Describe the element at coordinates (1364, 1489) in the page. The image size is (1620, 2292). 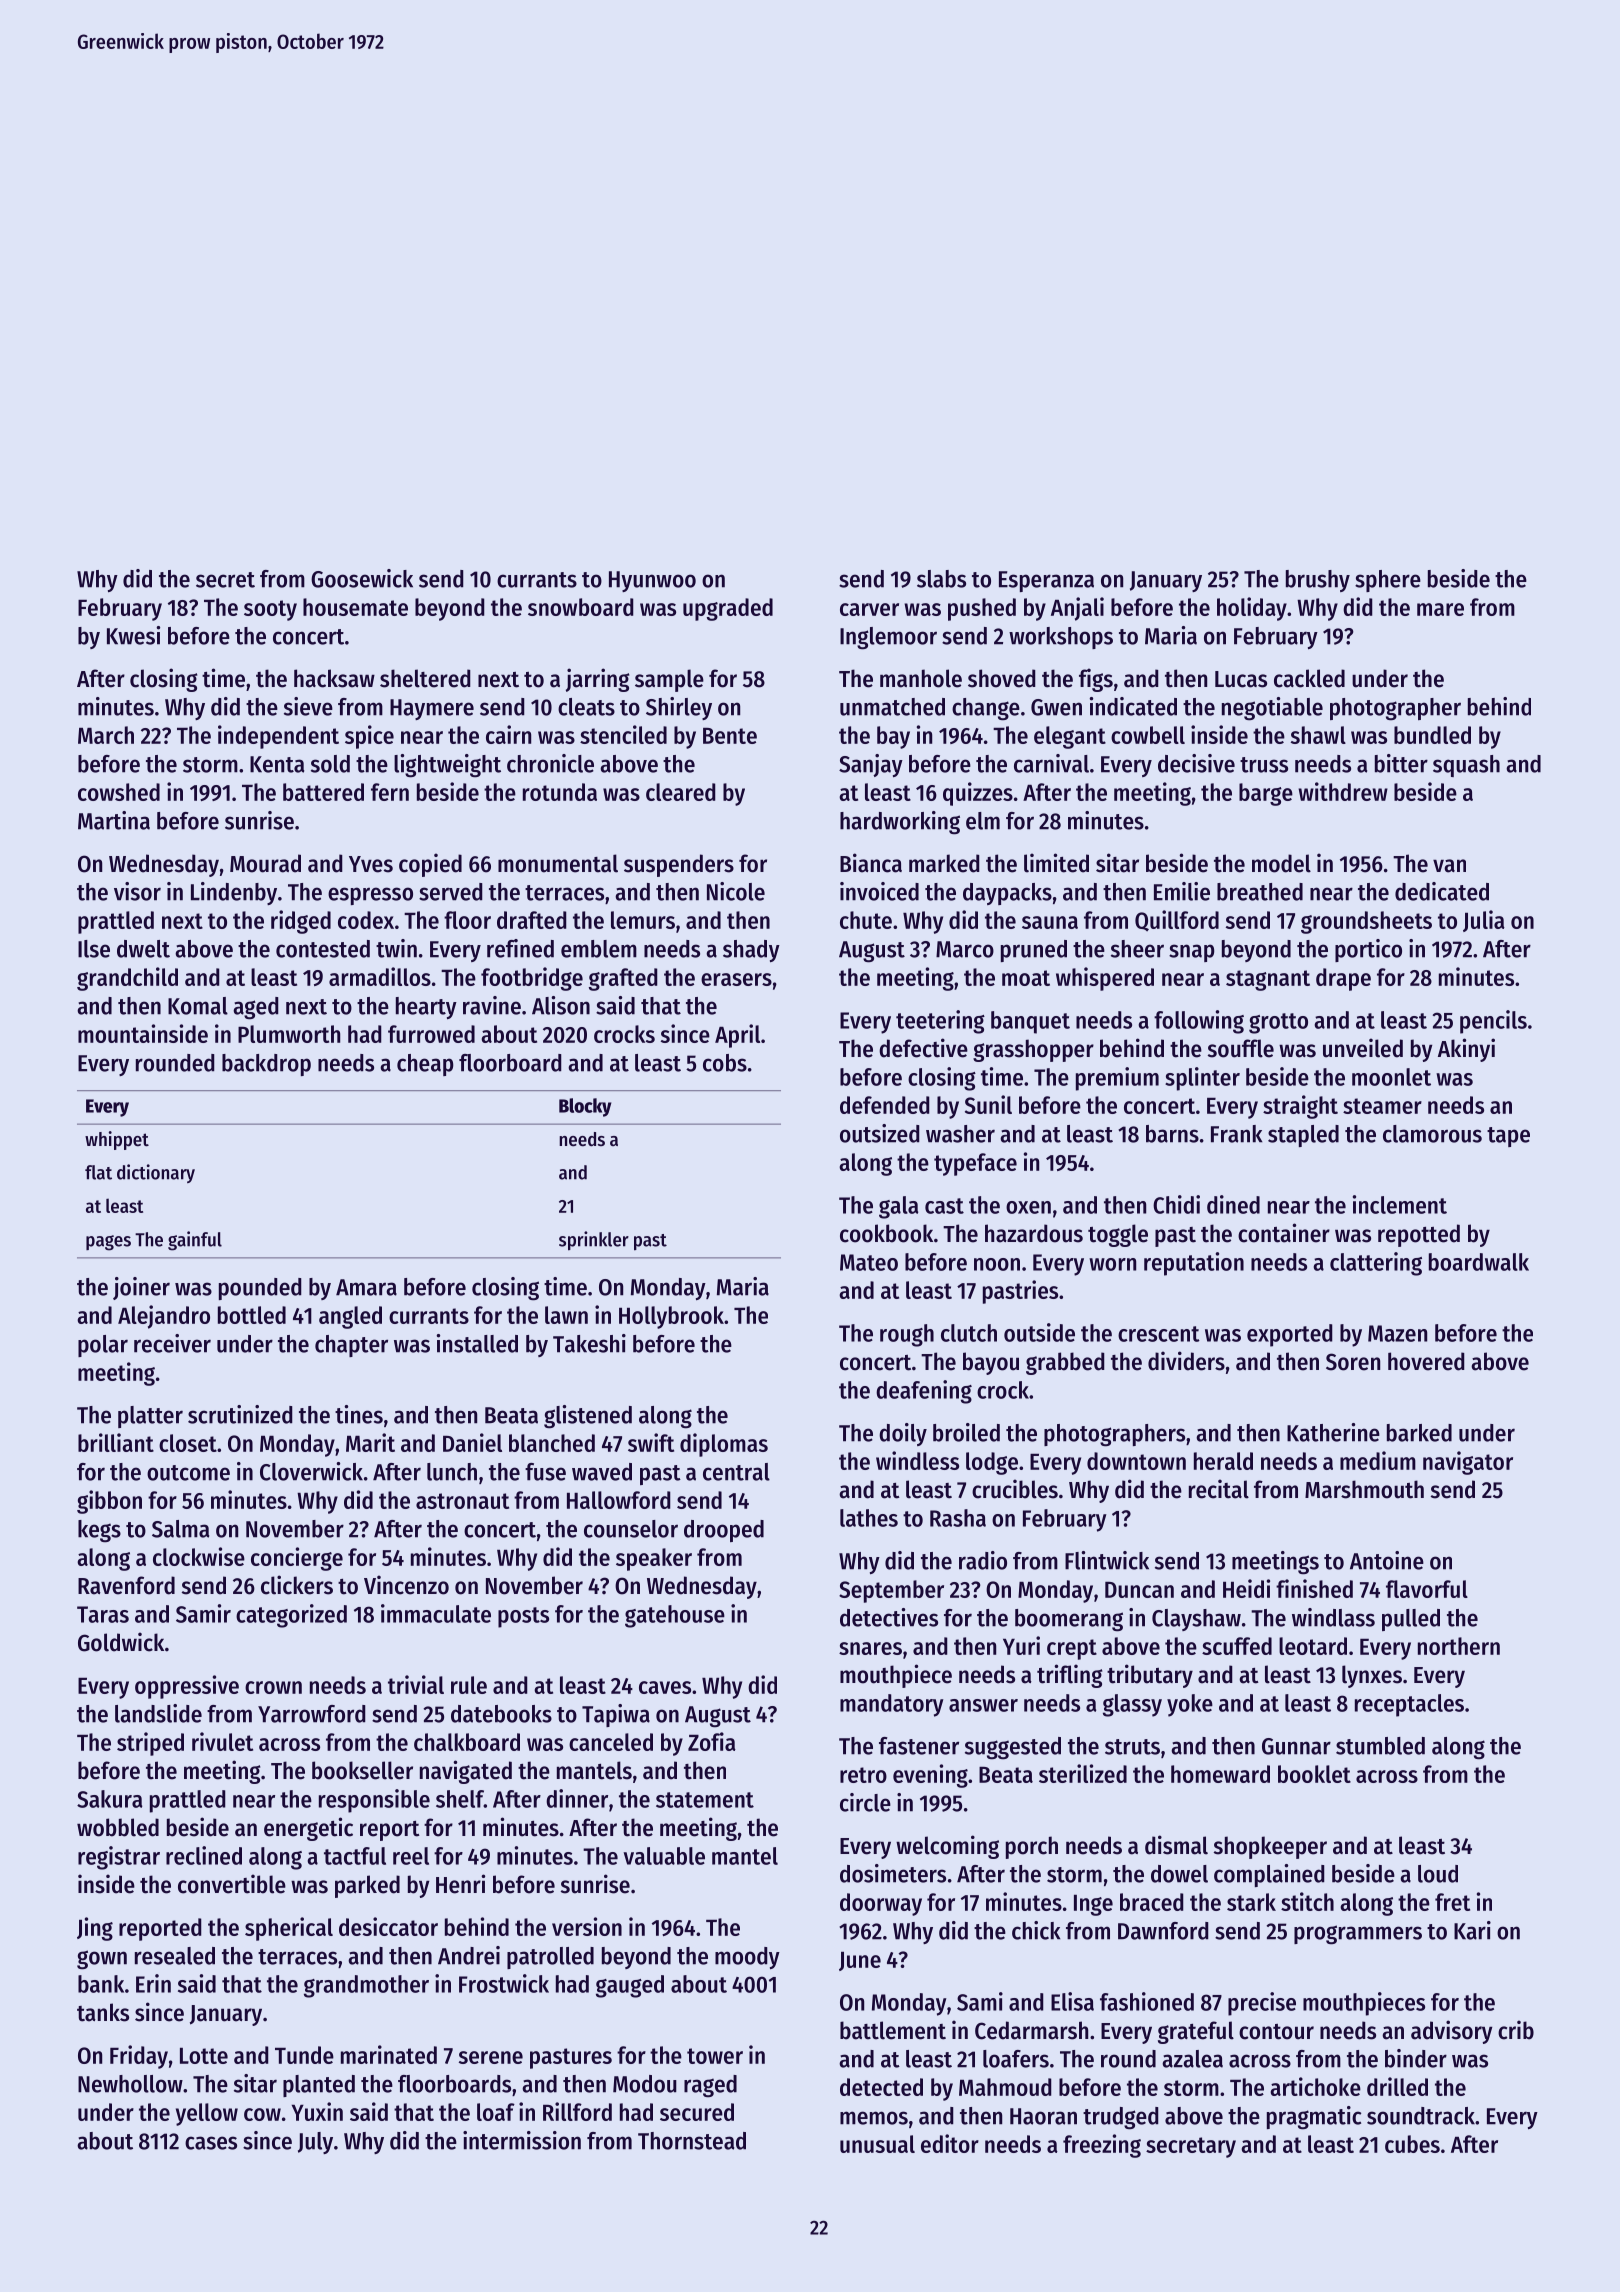
I see `Marshmouth` at that location.
